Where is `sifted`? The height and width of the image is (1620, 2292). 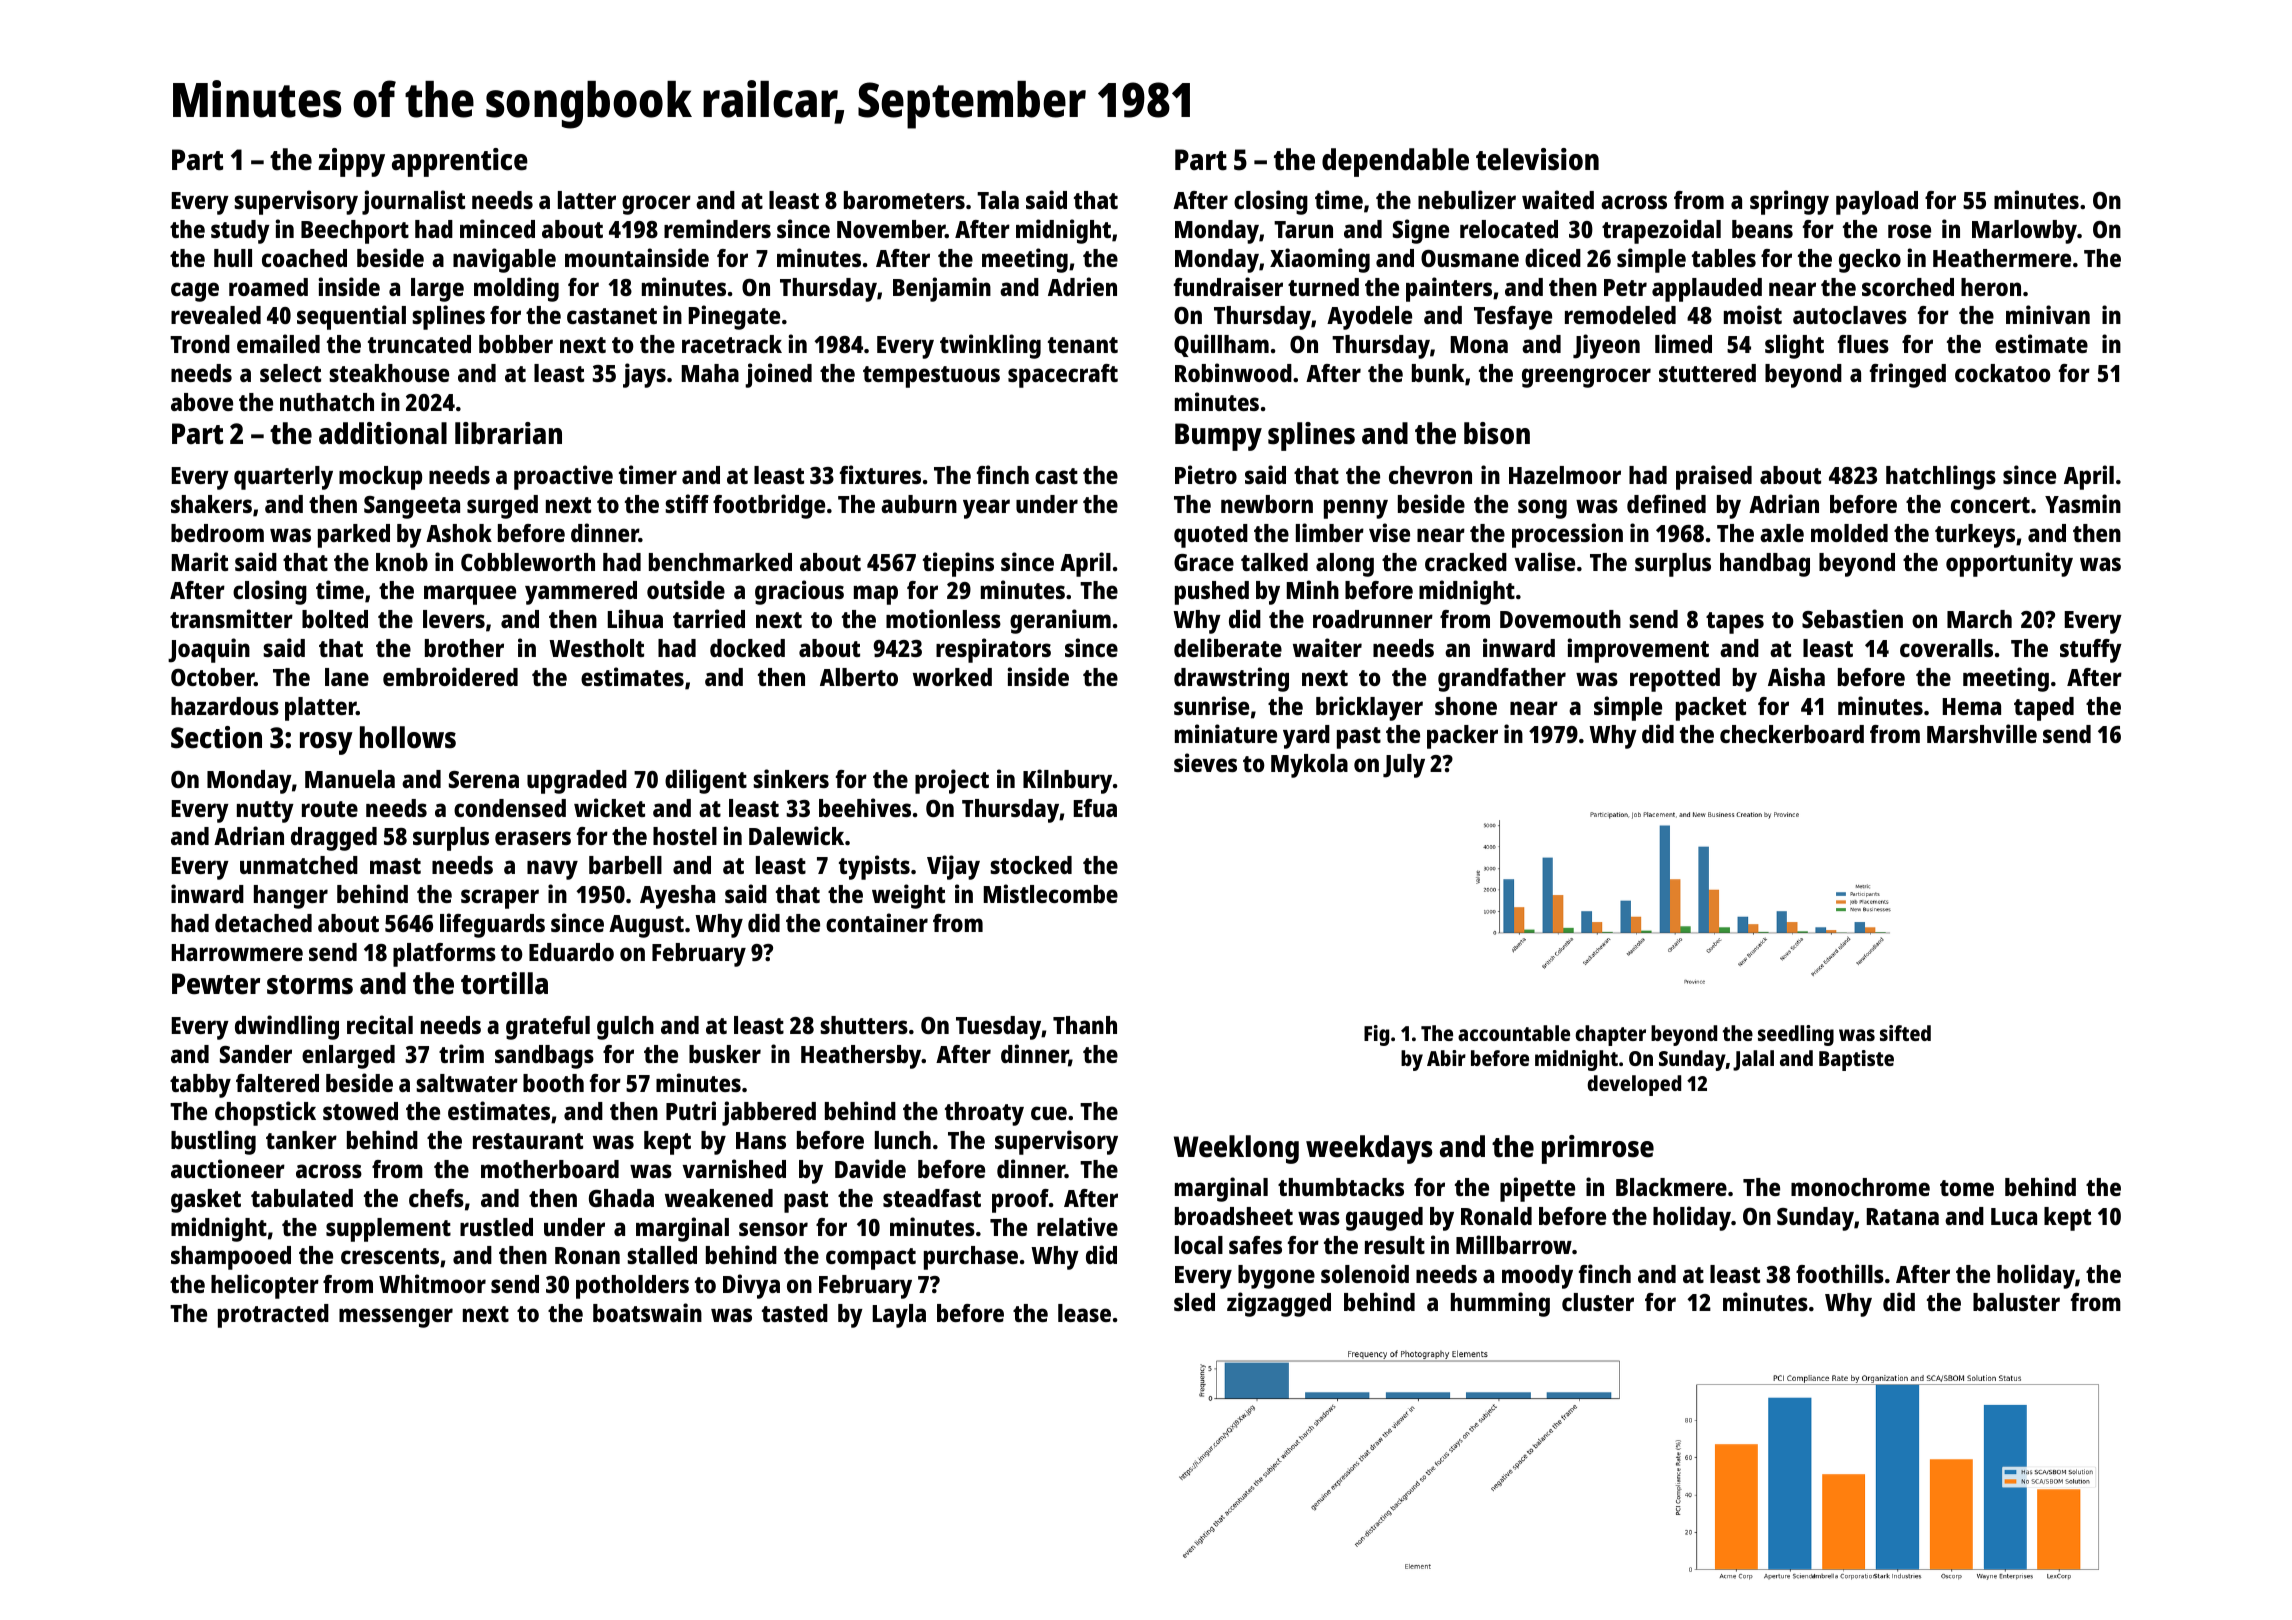 sifted is located at coordinates (1905, 1033).
